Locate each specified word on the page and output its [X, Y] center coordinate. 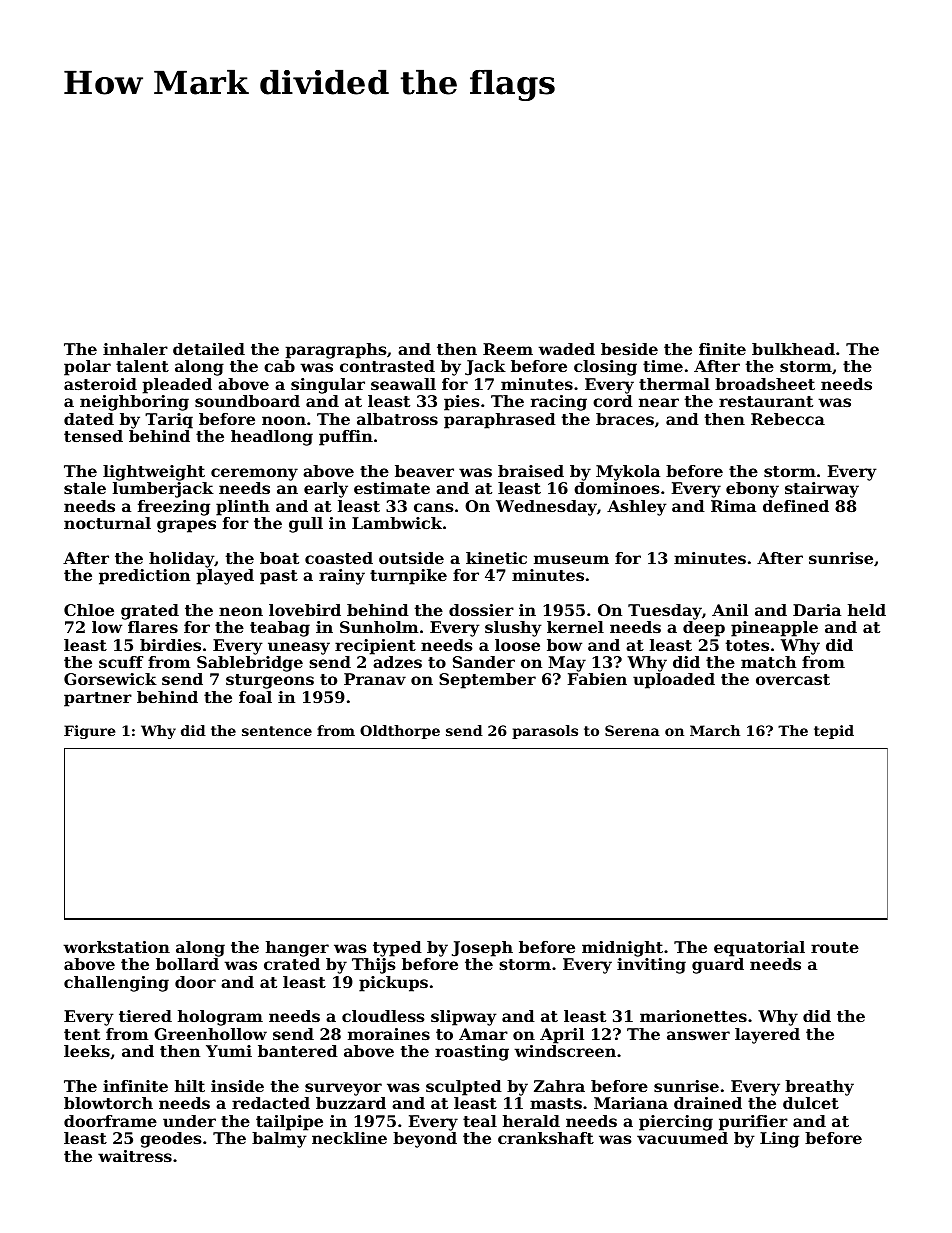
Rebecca [788, 419]
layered [767, 1036]
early [326, 490]
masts [556, 1103]
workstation [116, 947]
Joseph [482, 949]
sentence [277, 731]
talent [142, 366]
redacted [271, 1103]
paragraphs [336, 351]
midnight [622, 949]
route [835, 947]
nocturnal [107, 523]
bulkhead [793, 349]
